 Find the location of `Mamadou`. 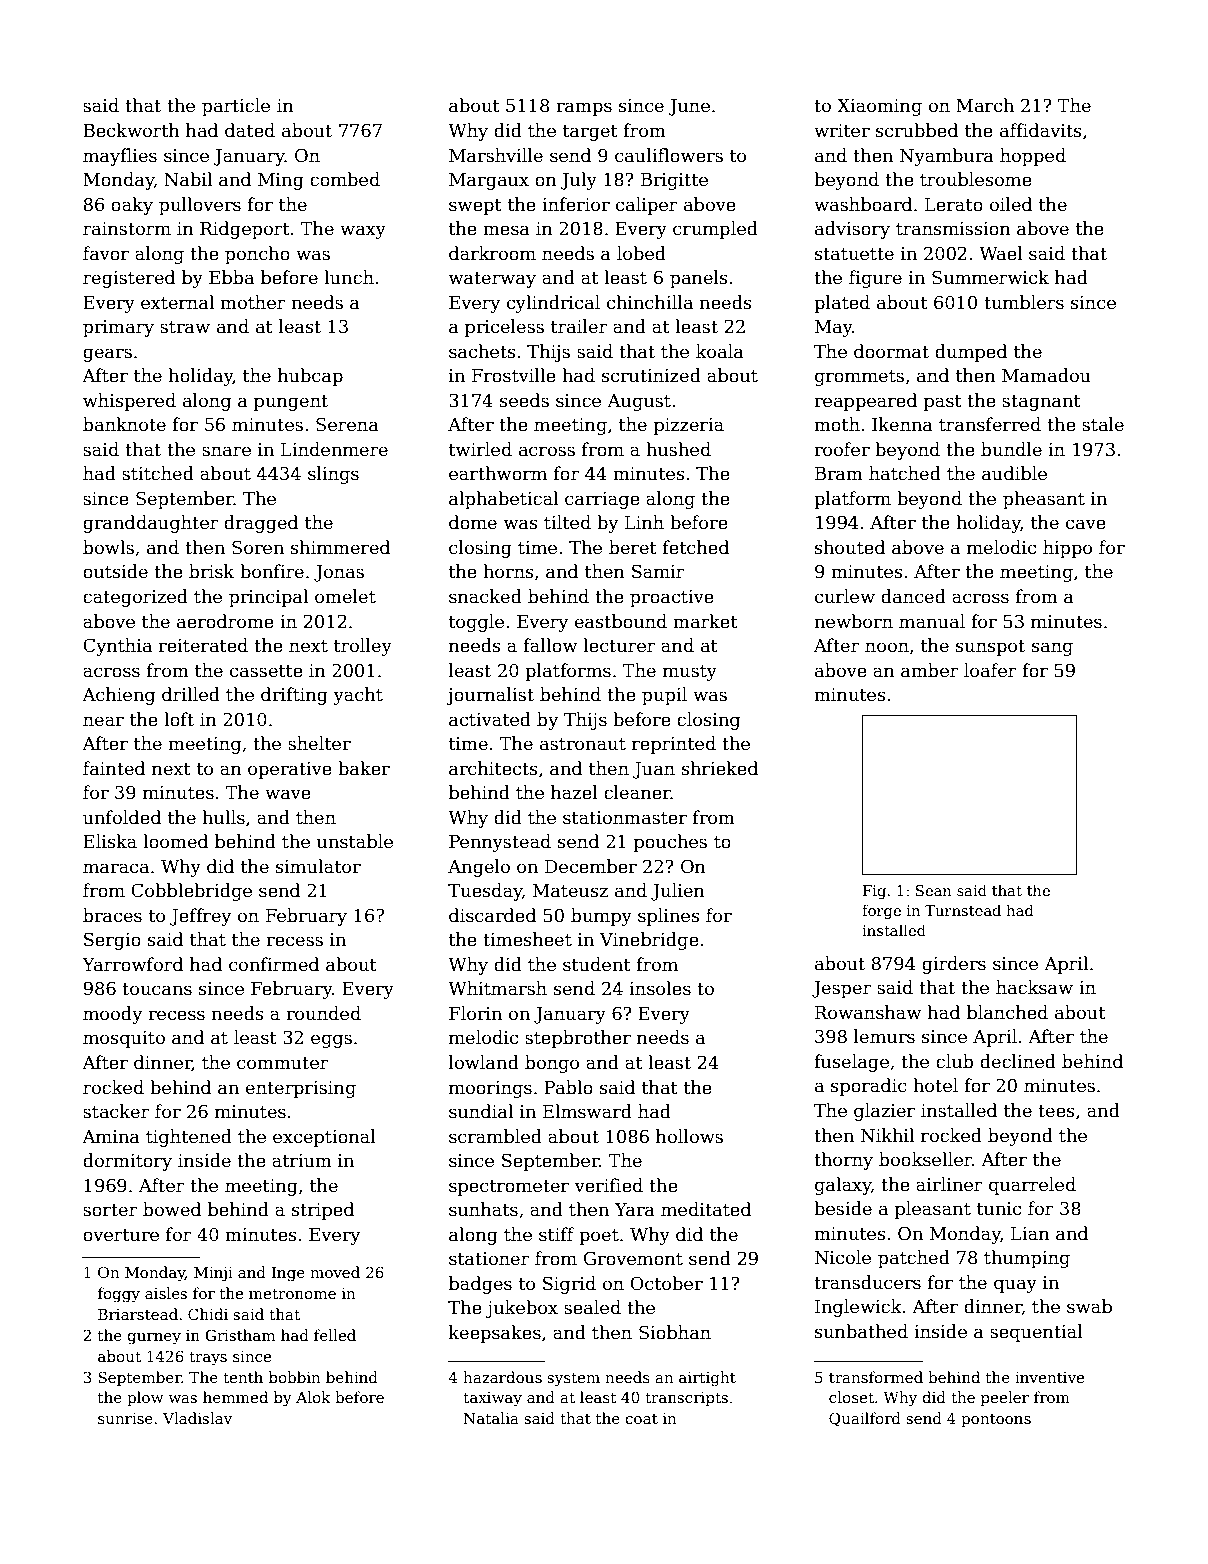

Mamadou is located at coordinates (1046, 375).
